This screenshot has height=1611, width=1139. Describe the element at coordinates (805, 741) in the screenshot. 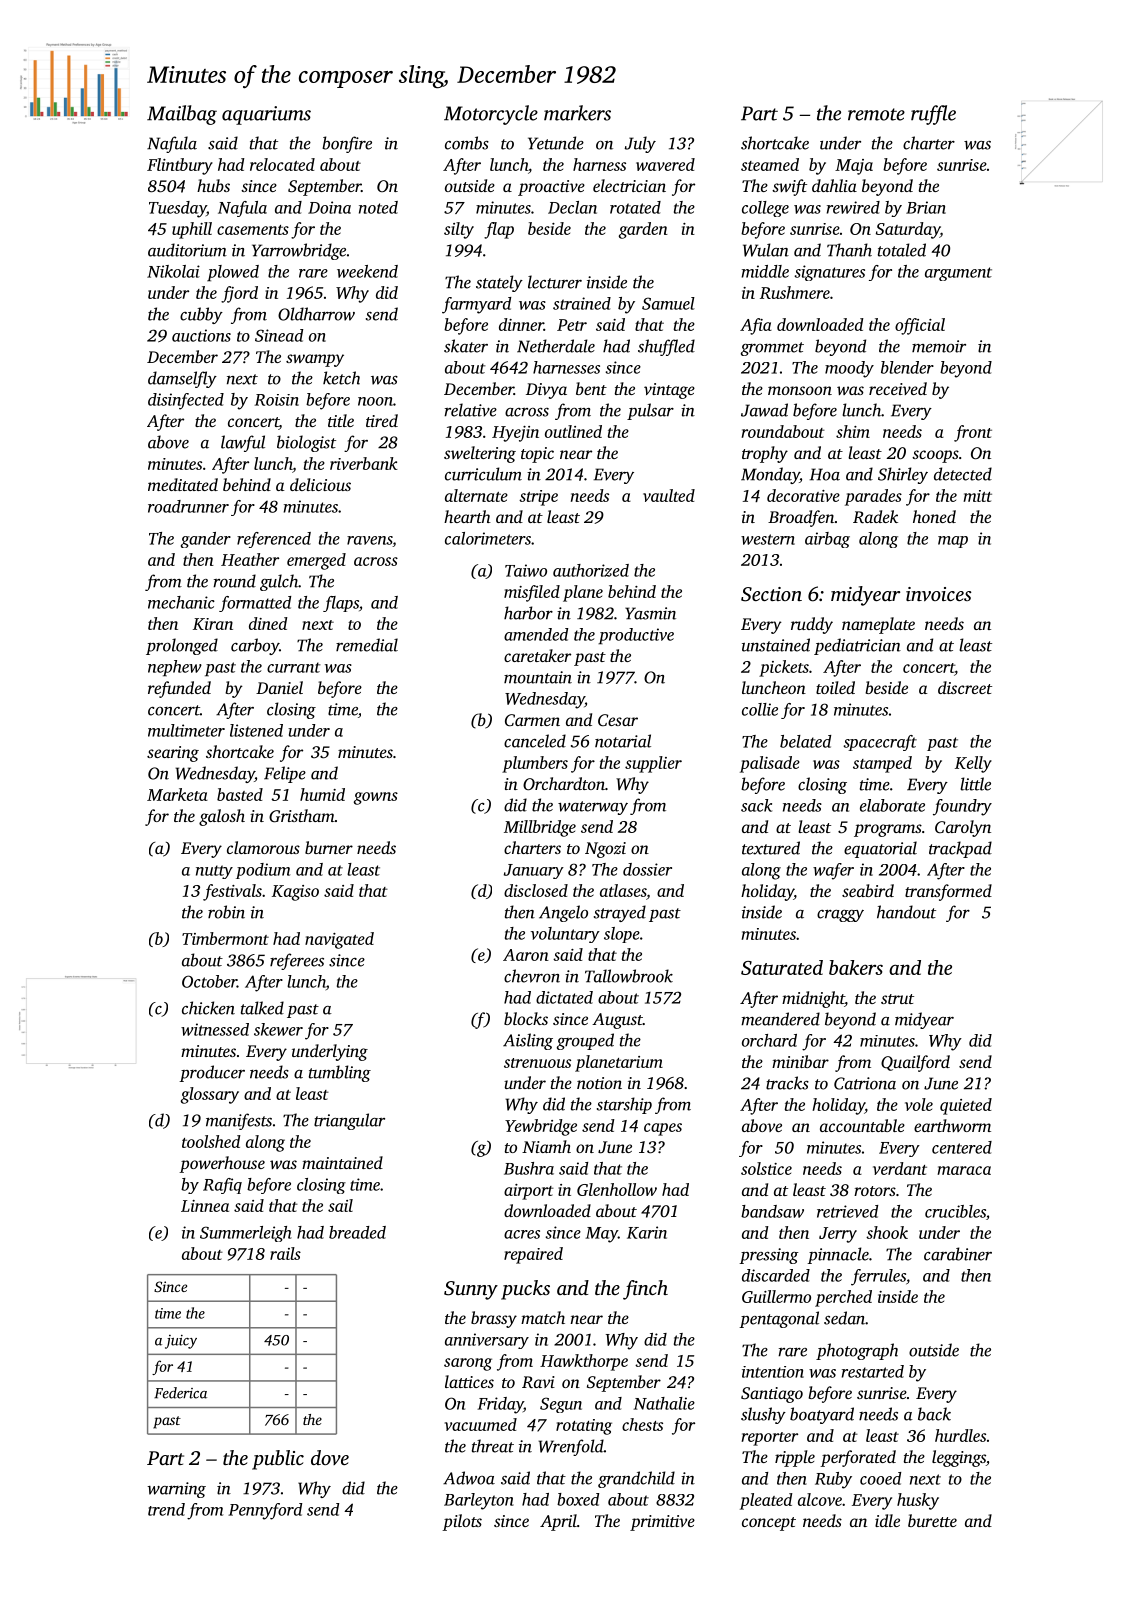

I see `belated` at that location.
